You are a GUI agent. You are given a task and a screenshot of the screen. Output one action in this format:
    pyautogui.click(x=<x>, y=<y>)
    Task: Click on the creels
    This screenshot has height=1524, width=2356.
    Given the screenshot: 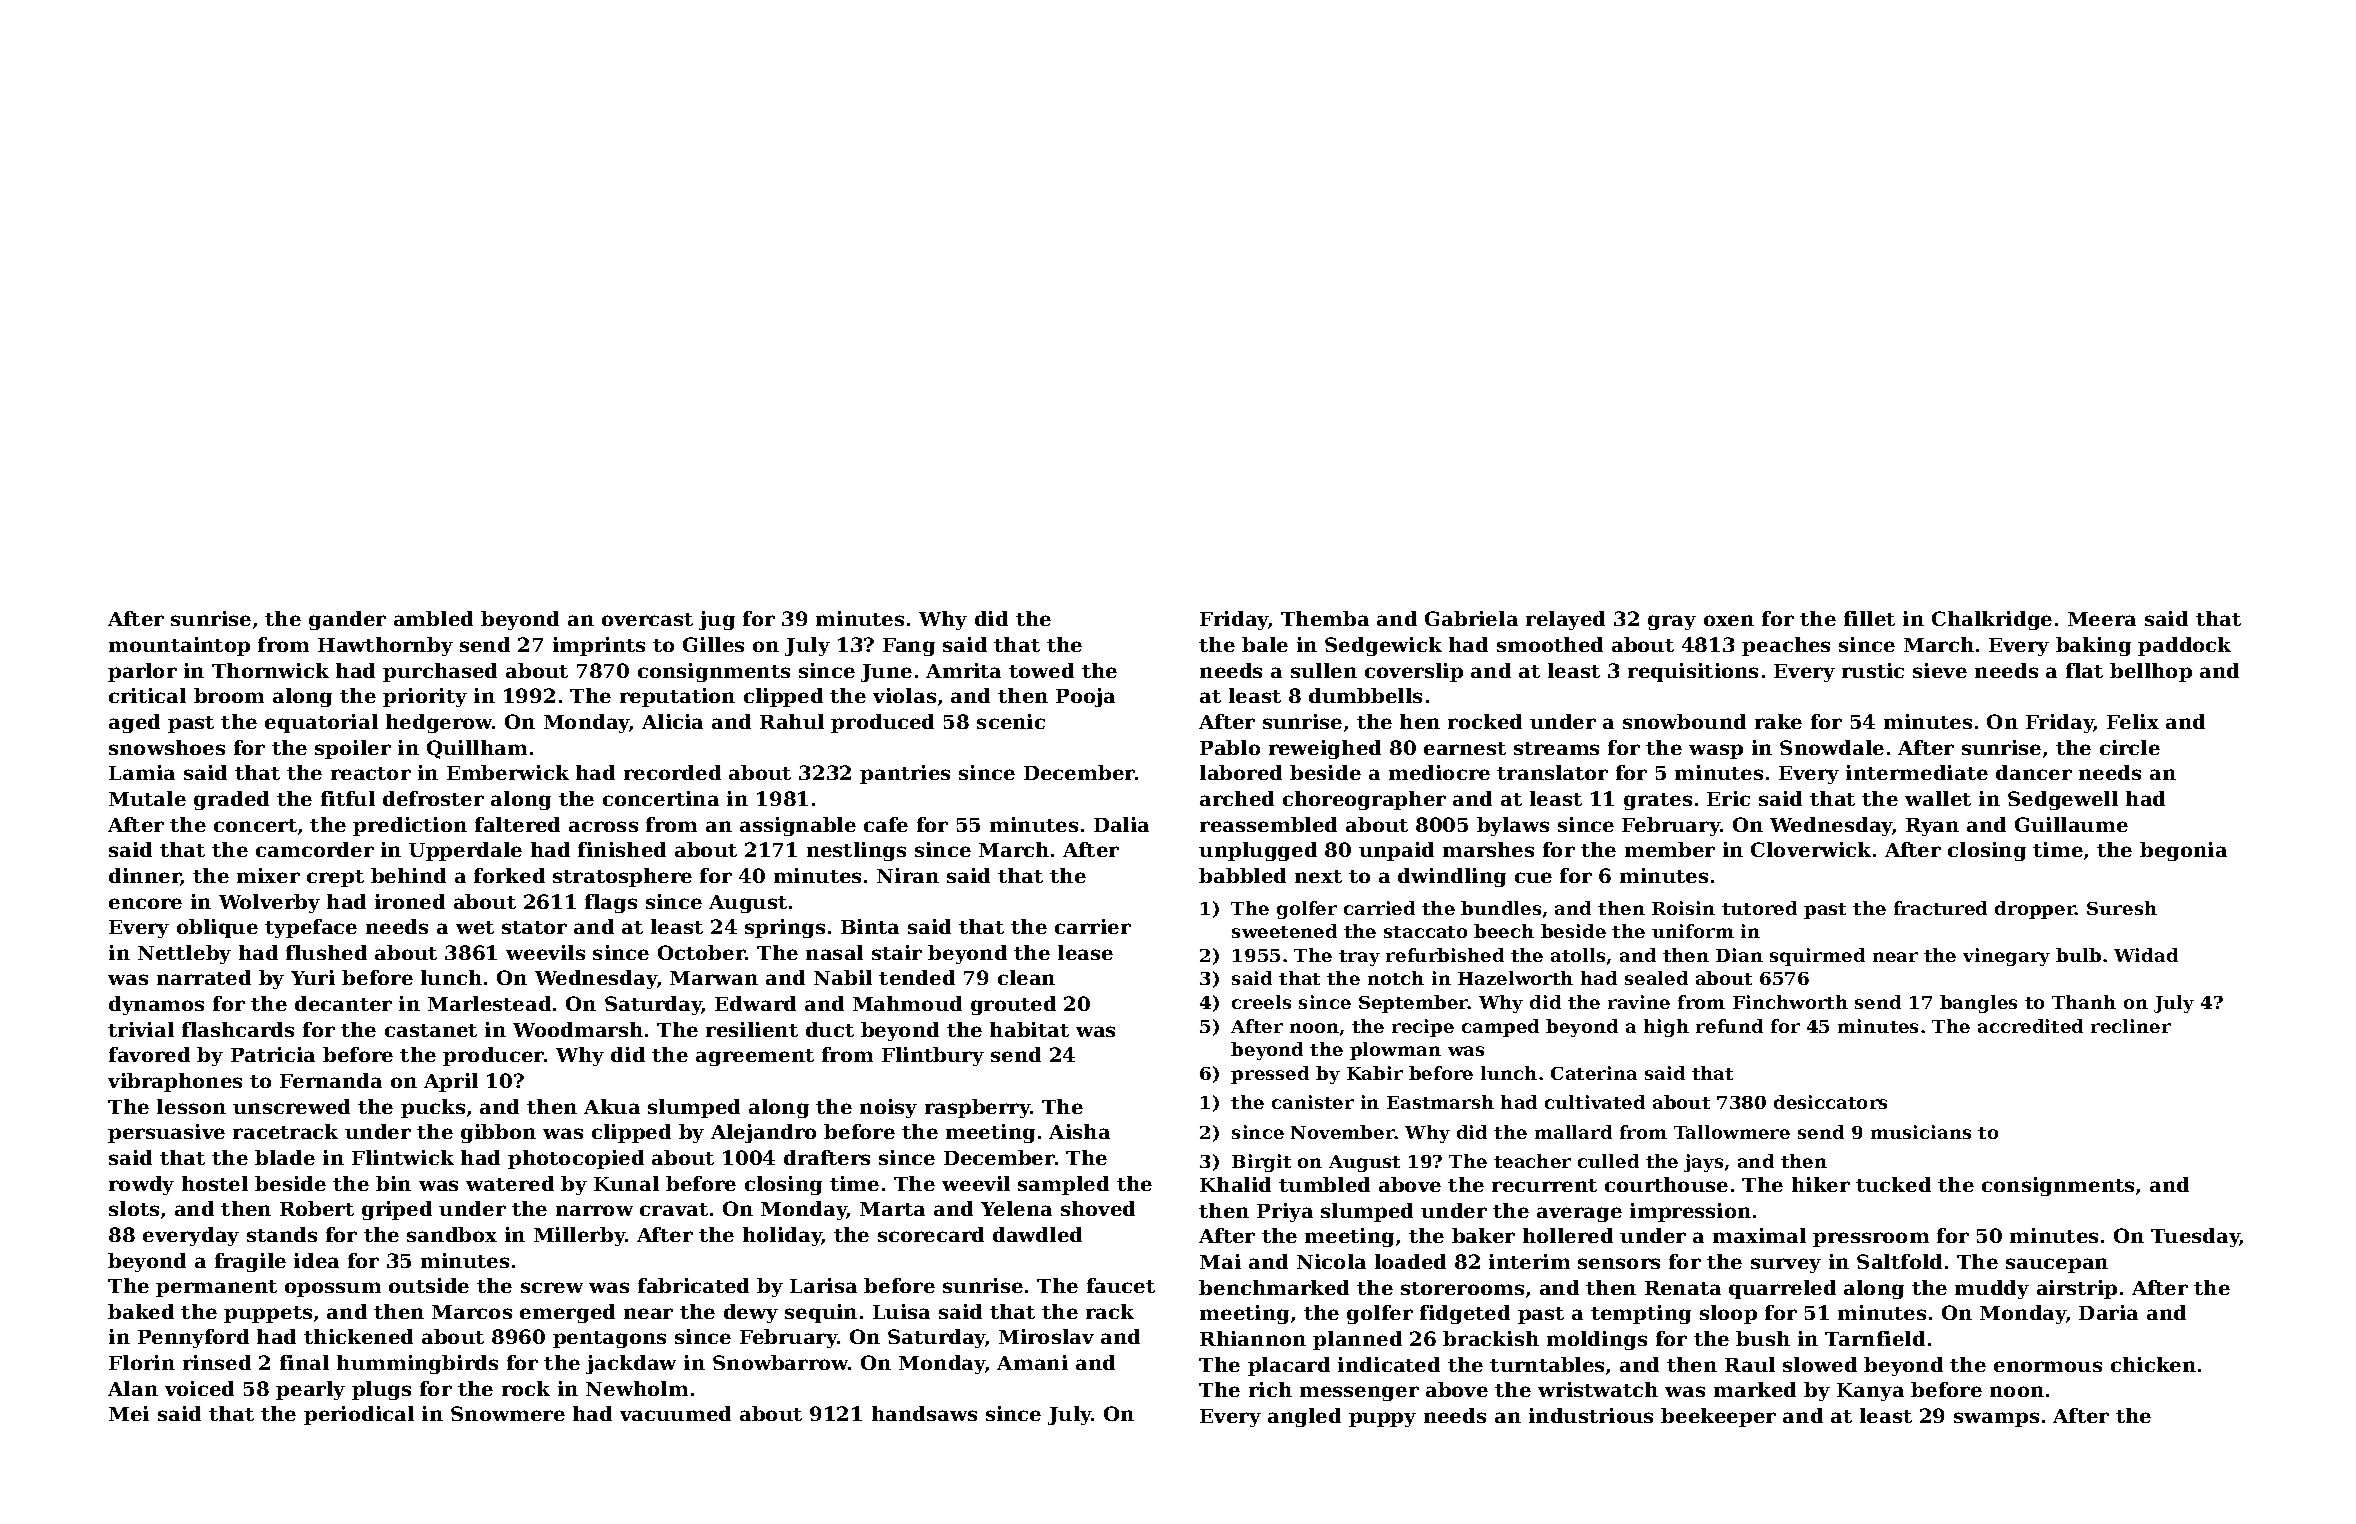 What is the action you would take?
    pyautogui.click(x=1261, y=1002)
